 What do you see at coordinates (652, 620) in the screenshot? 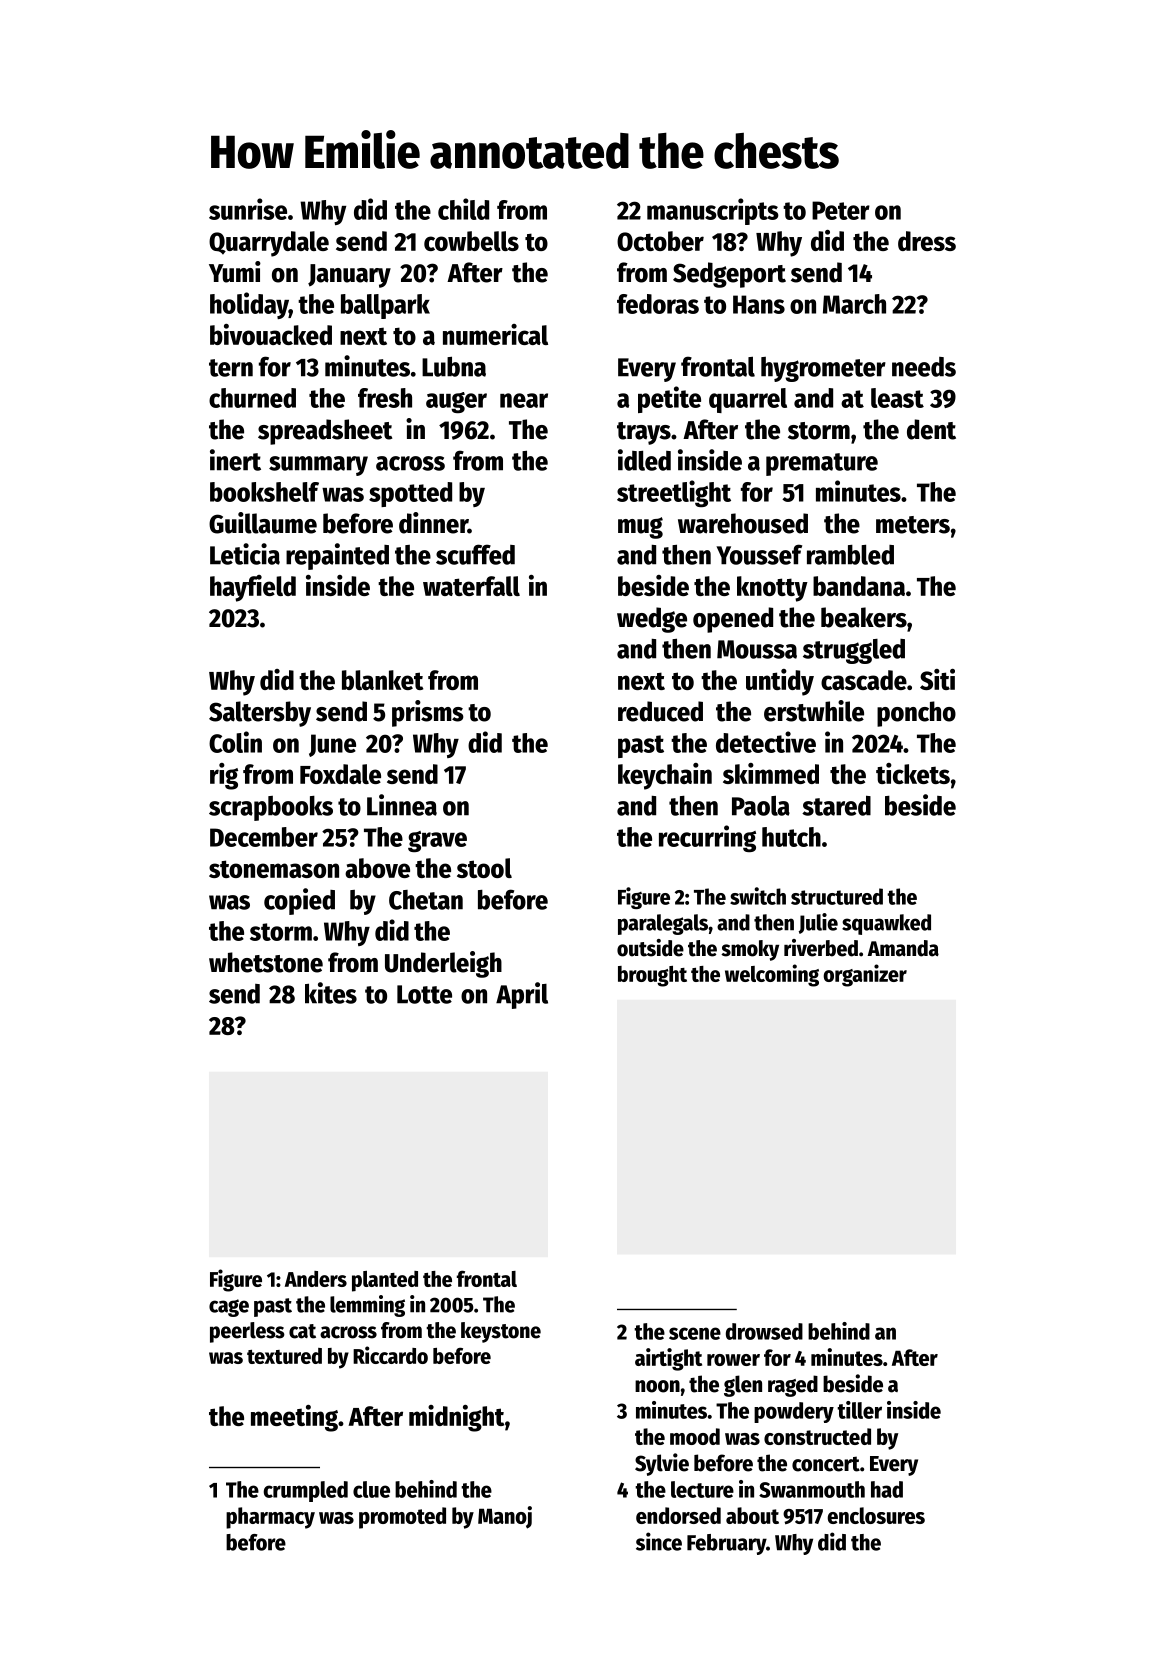
I see `wedge` at bounding box center [652, 620].
